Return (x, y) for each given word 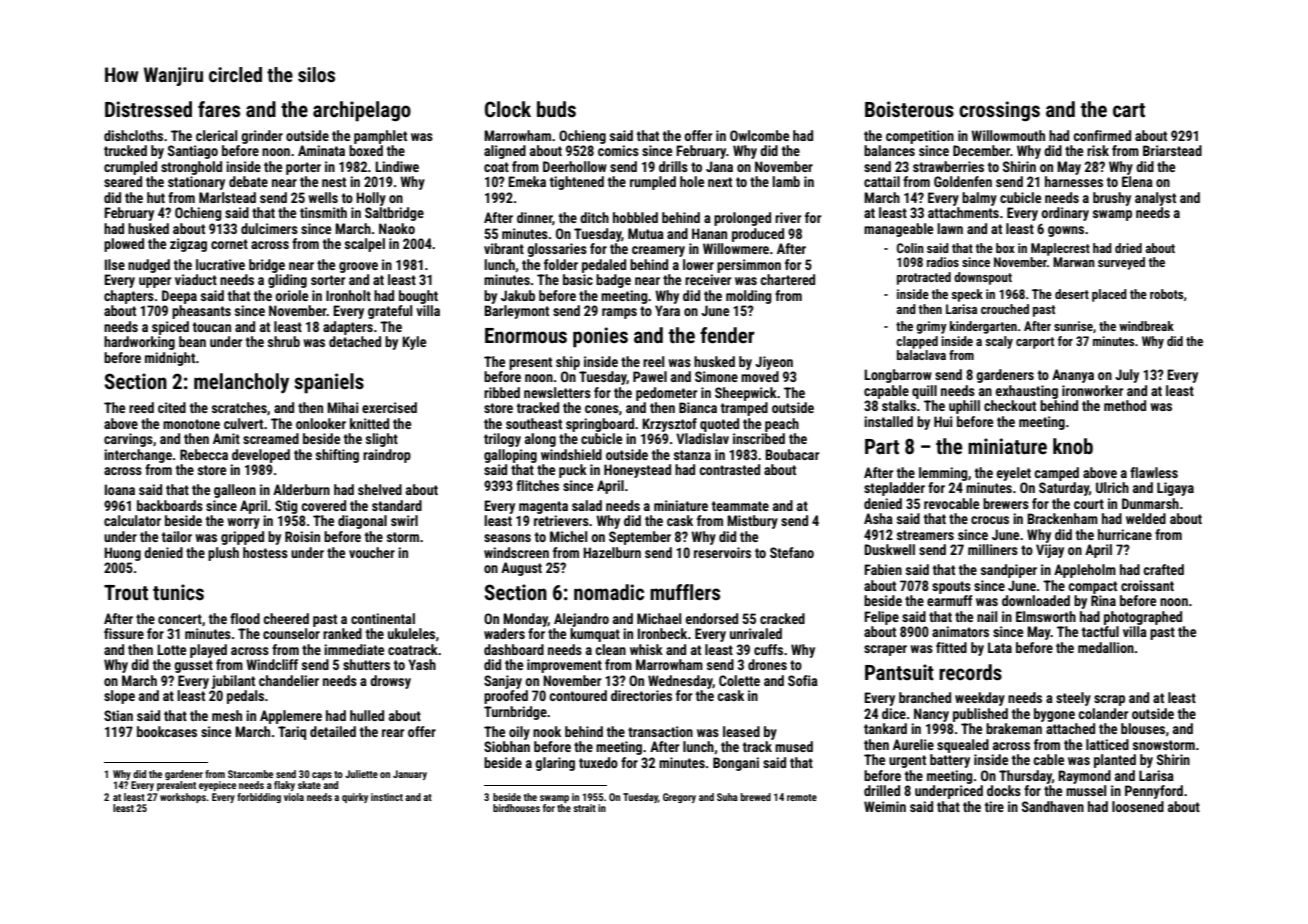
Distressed (148, 109)
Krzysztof (669, 425)
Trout (126, 593)
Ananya (1073, 376)
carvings (128, 440)
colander (1103, 713)
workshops (183, 798)
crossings (999, 111)
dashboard (514, 649)
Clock (508, 109)
